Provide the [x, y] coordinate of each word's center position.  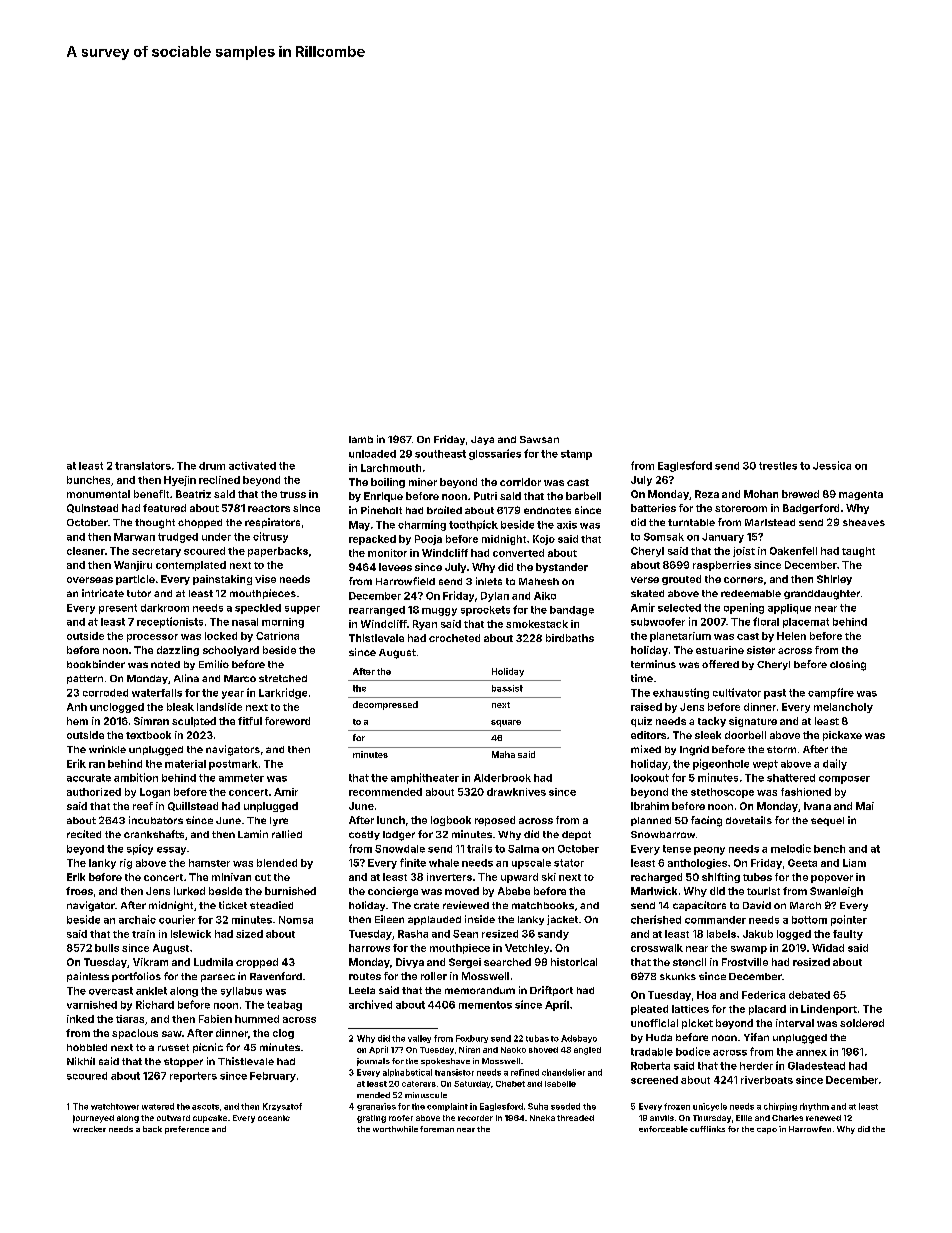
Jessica [832, 465]
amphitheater [425, 778]
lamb [361, 439]
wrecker [89, 1129]
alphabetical [407, 1073]
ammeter [241, 778]
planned [651, 821]
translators [143, 466]
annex [811, 1053]
